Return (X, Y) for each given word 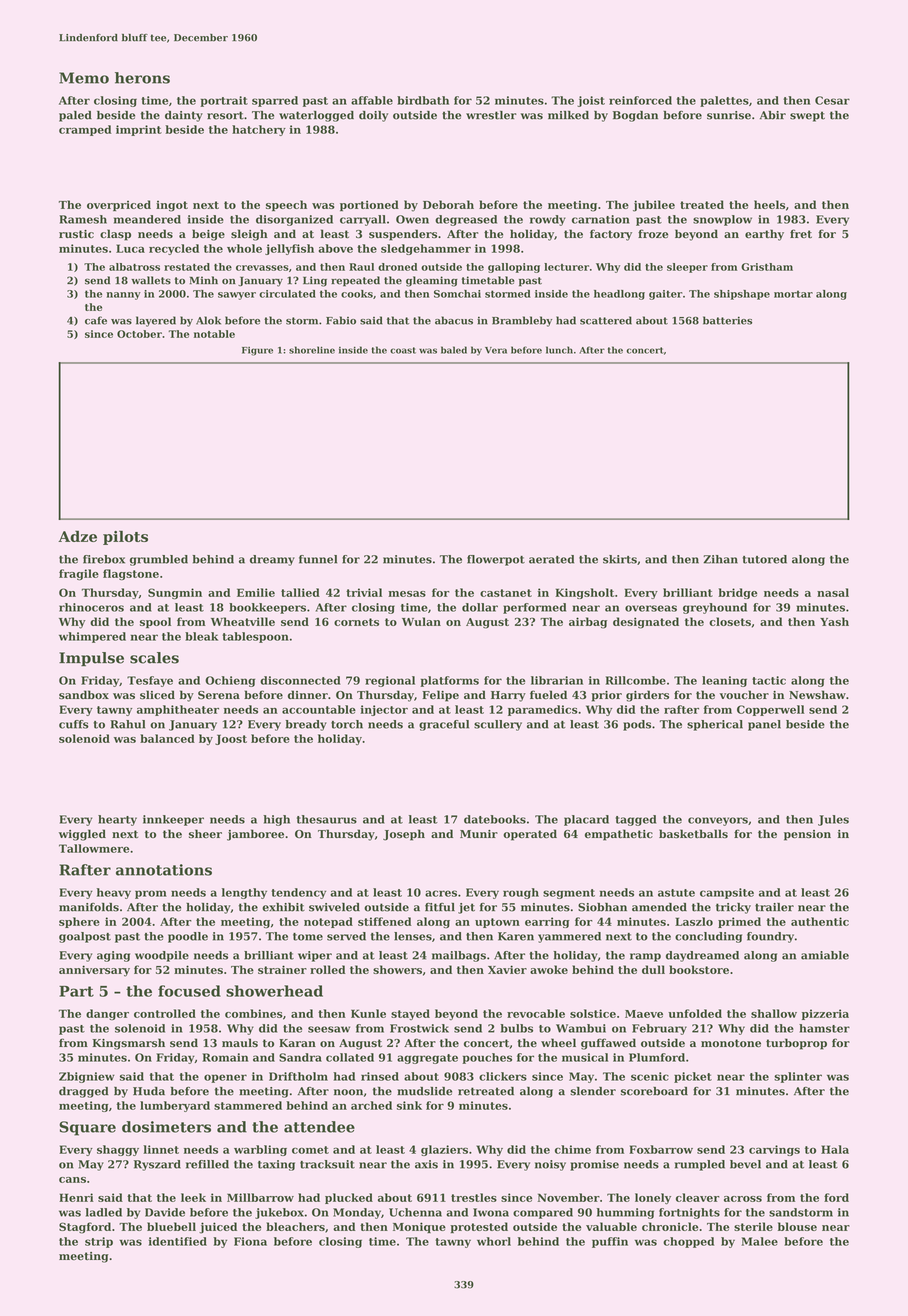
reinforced (640, 100)
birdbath (423, 100)
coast (403, 350)
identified (178, 1241)
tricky (733, 908)
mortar (793, 294)
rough (521, 893)
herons (142, 78)
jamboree (255, 835)
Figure (257, 351)
